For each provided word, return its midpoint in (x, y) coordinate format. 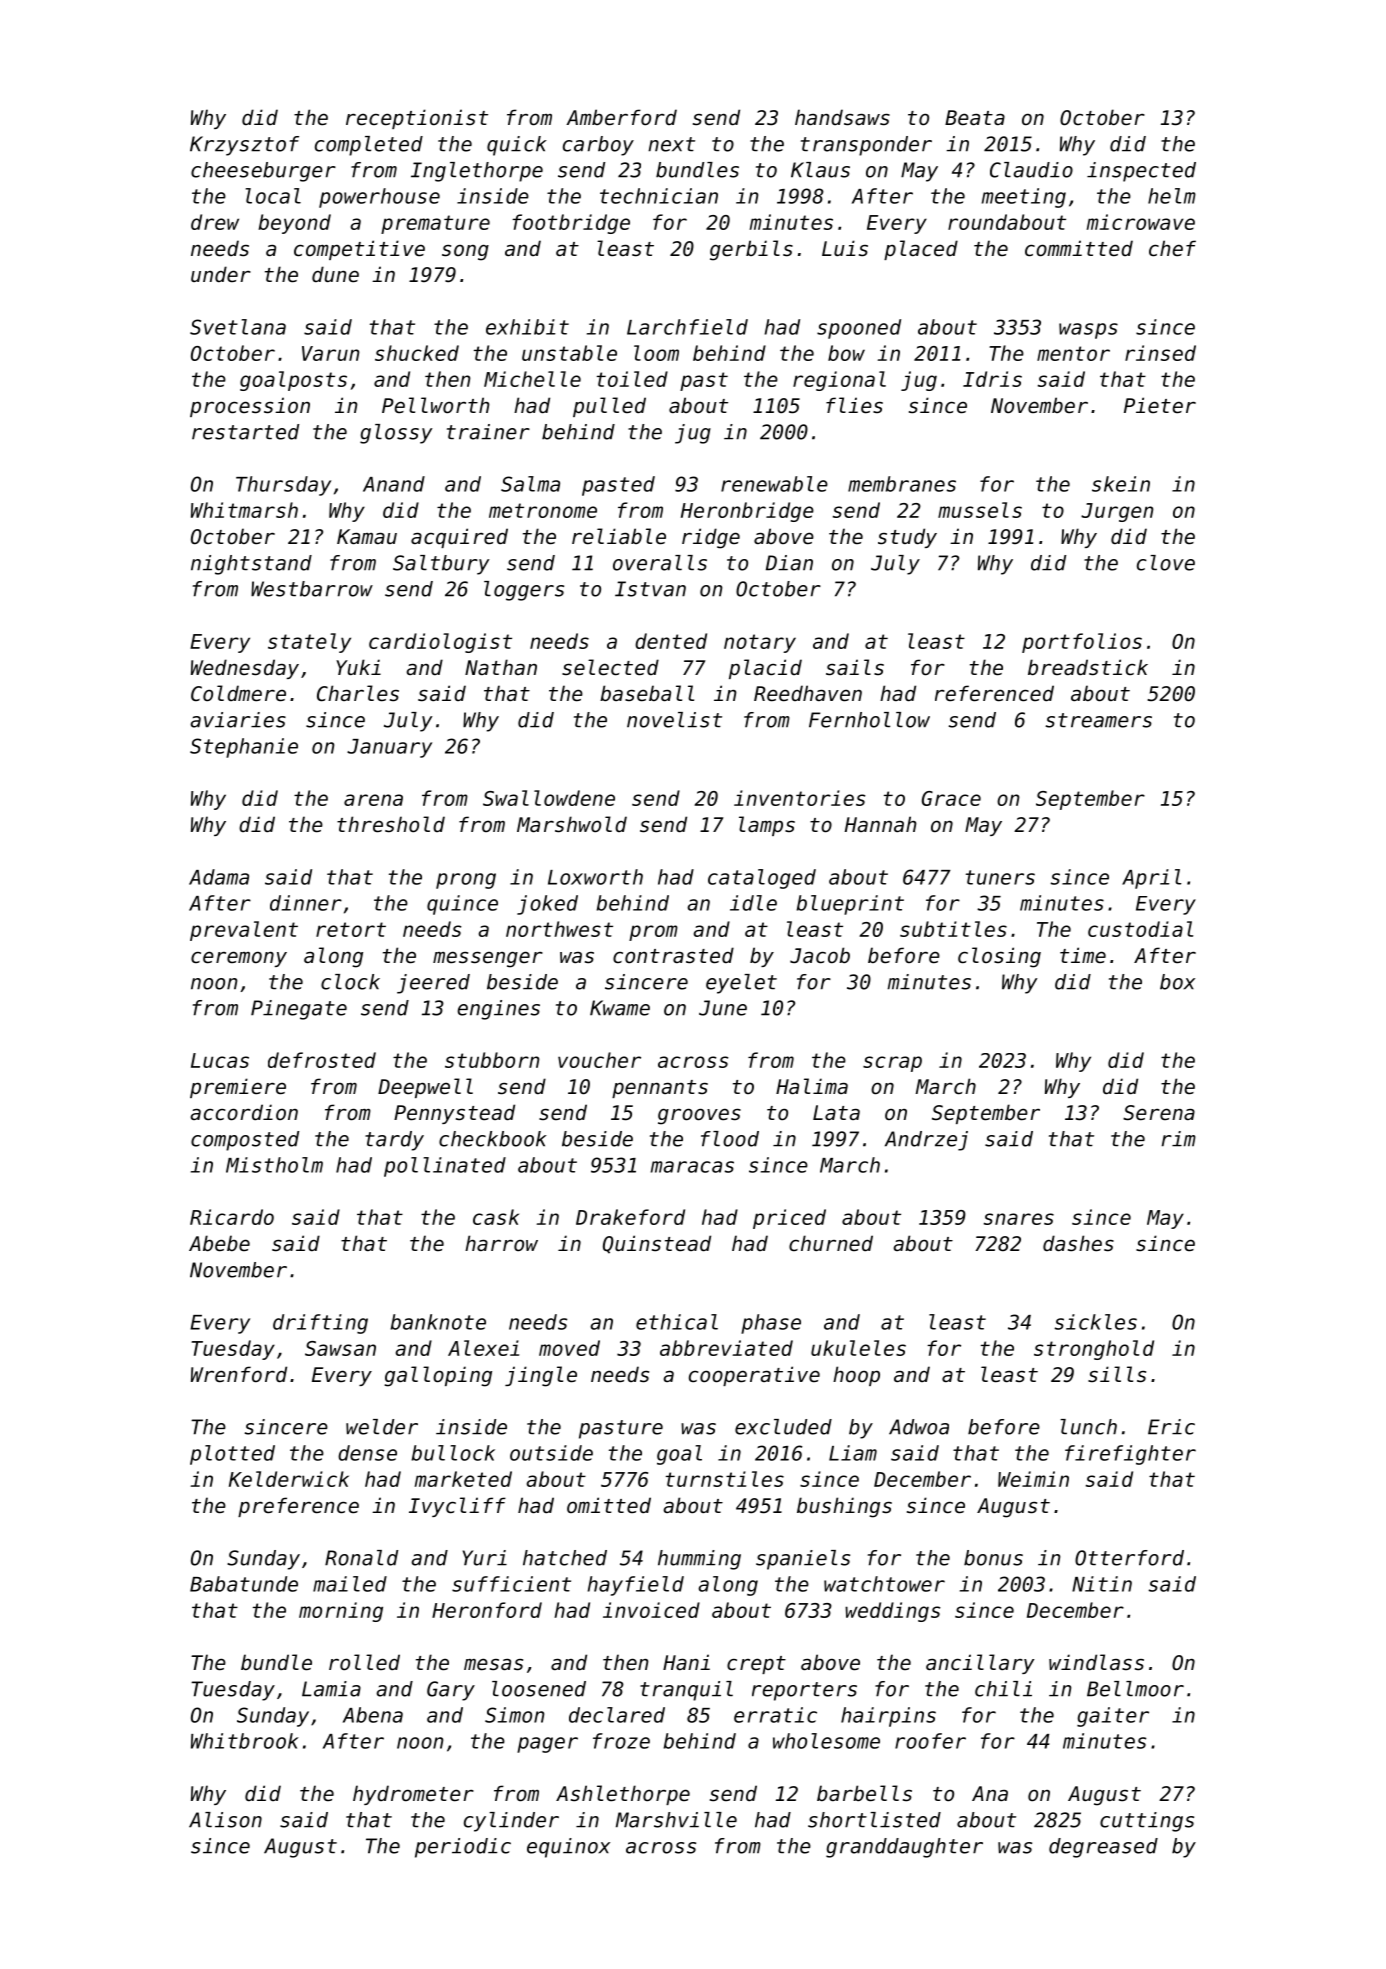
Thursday (283, 486)
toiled (632, 379)
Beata (975, 118)
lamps (767, 826)
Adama (219, 877)
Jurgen (1117, 512)
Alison (225, 1820)
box (1177, 982)
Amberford (621, 117)
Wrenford (239, 1374)
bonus (993, 1558)
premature (435, 224)
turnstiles (725, 1479)
